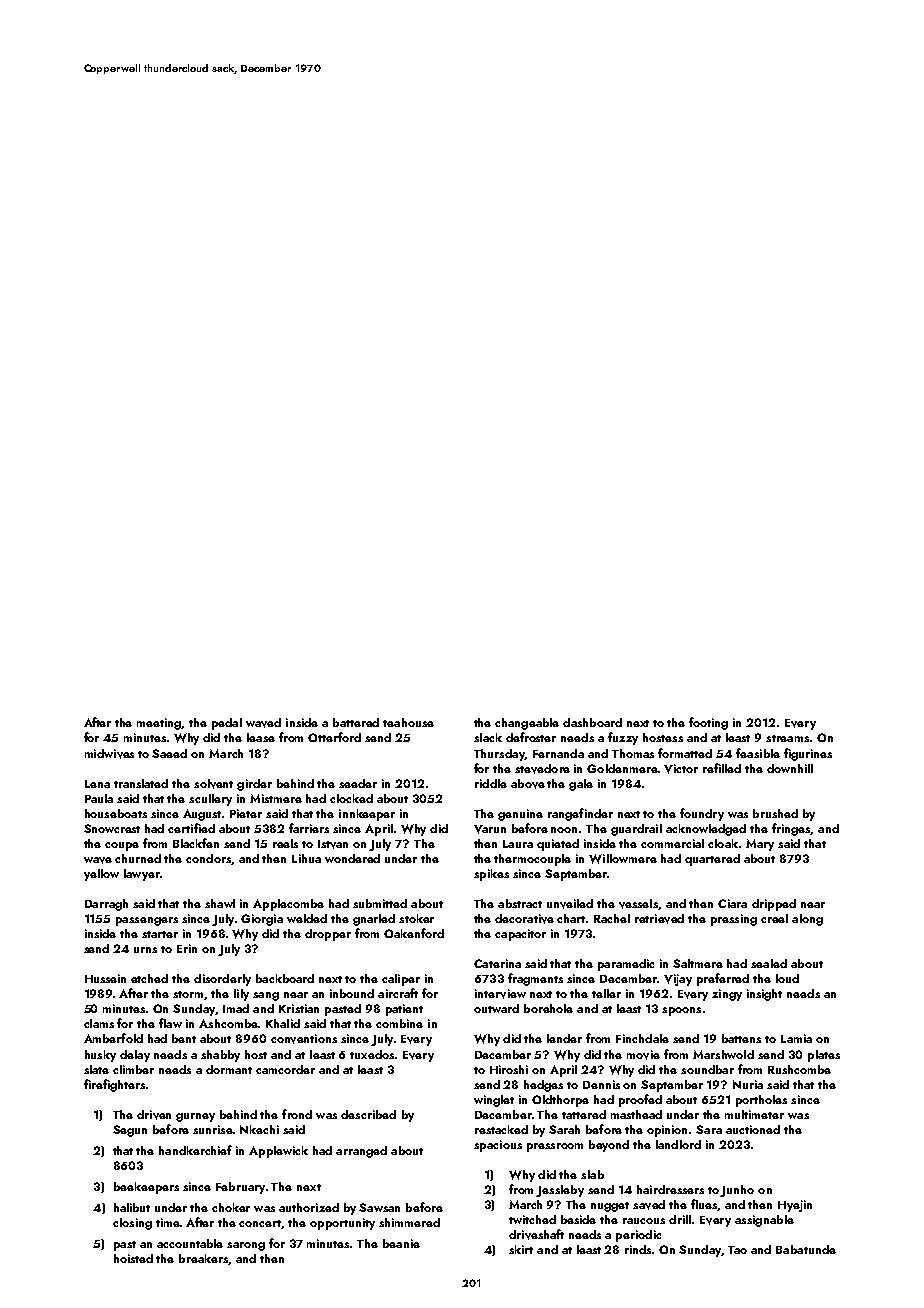 Image resolution: width=924 pixels, height=1308 pixels. I want to click on dashboard, so click(592, 722).
